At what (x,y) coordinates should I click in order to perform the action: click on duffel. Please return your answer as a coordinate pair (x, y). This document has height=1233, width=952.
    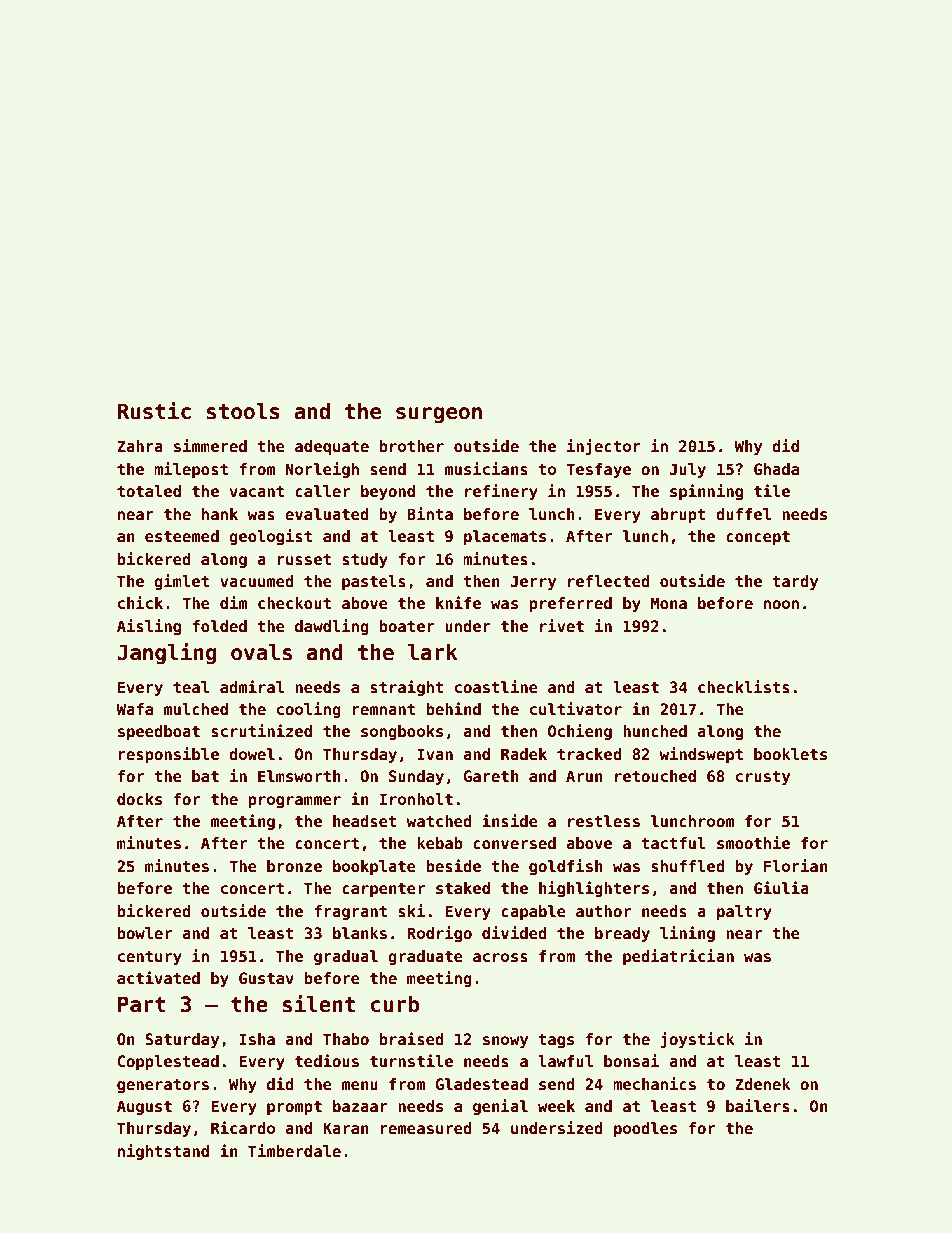
    Looking at the image, I should click on (743, 514).
